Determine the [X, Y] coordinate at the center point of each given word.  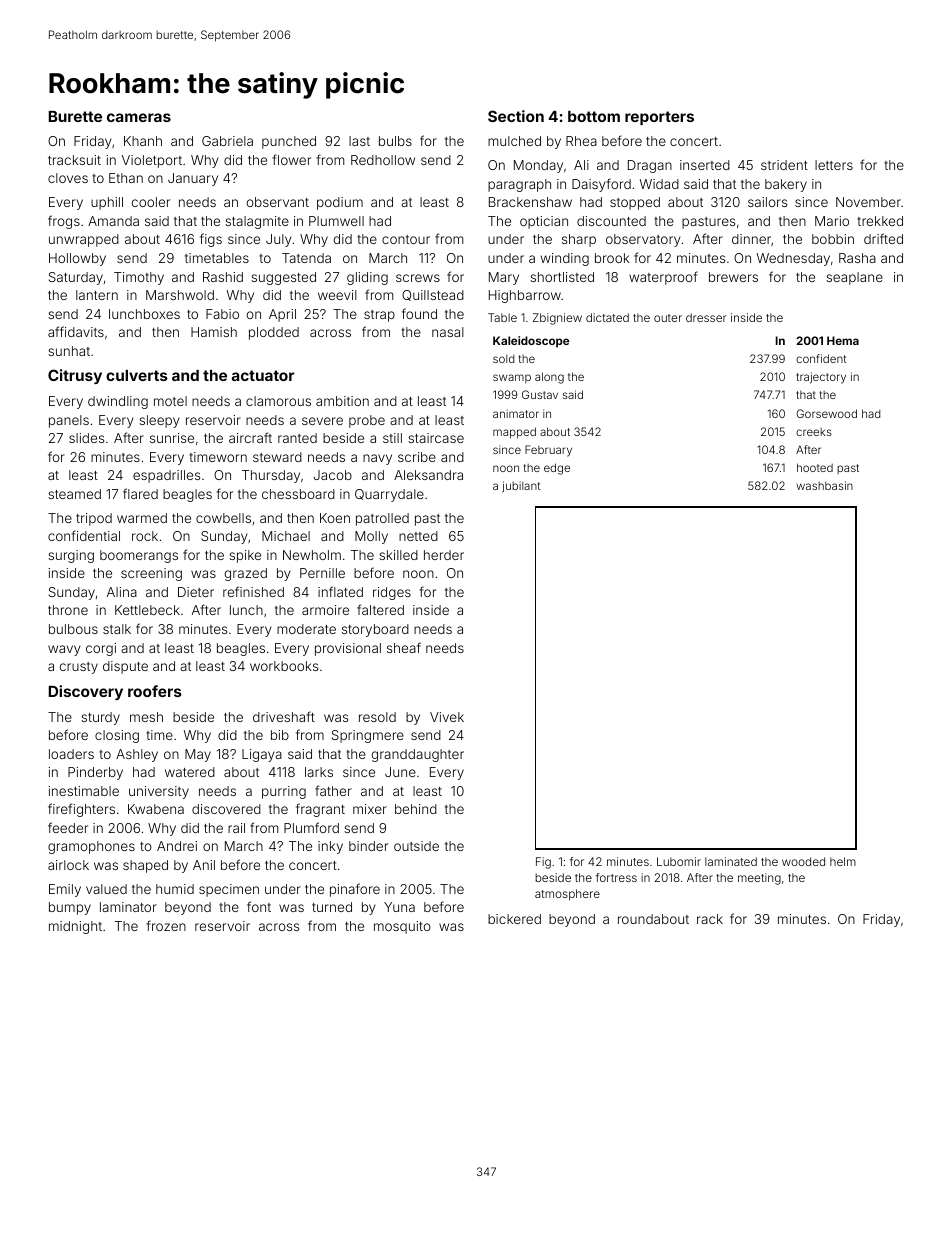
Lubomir [679, 861]
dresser [706, 317]
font [259, 906]
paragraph [519, 185]
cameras [139, 117]
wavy [64, 650]
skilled [398, 555]
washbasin [824, 485]
